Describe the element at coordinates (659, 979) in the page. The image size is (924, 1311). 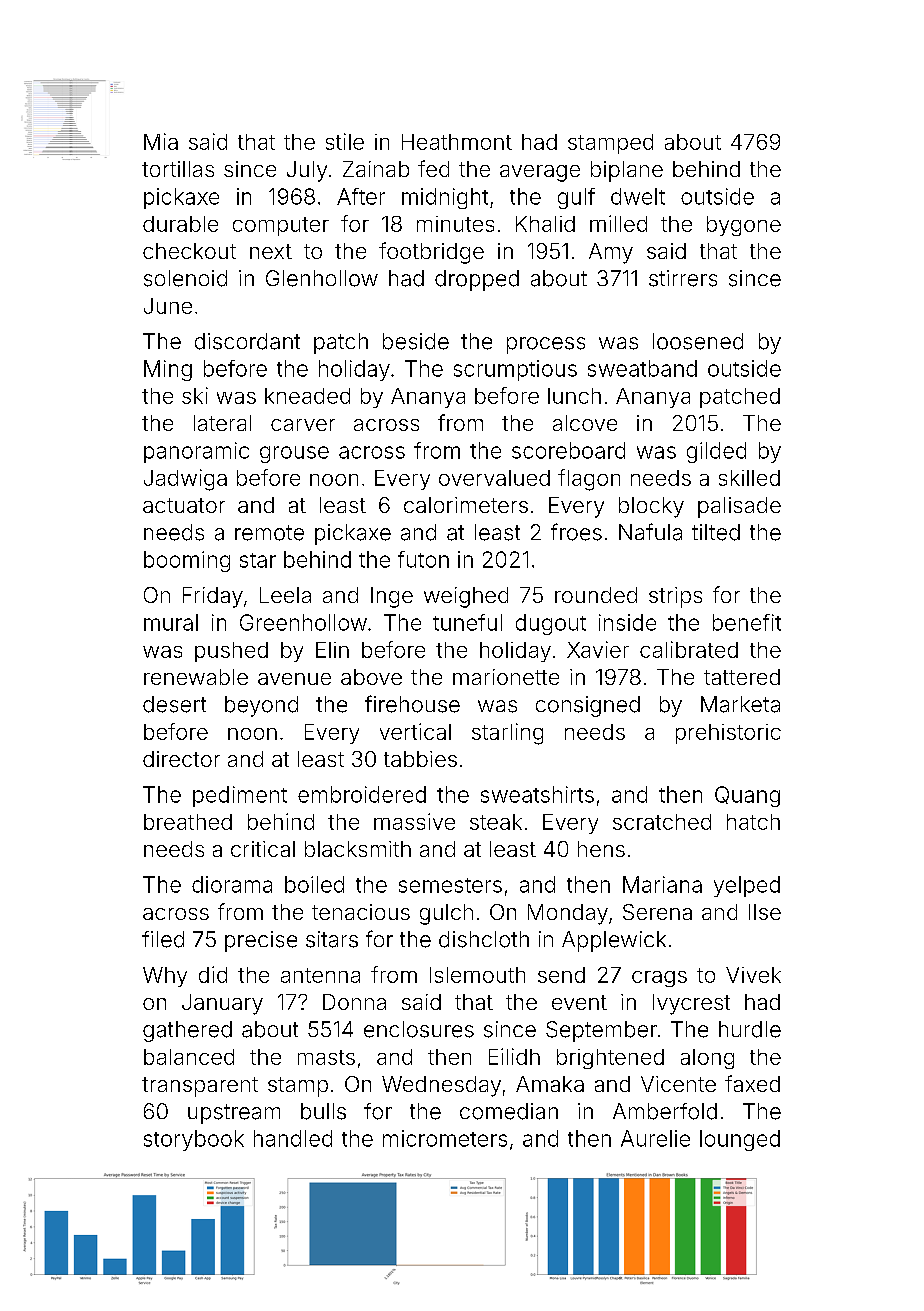
I see `crags` at that location.
